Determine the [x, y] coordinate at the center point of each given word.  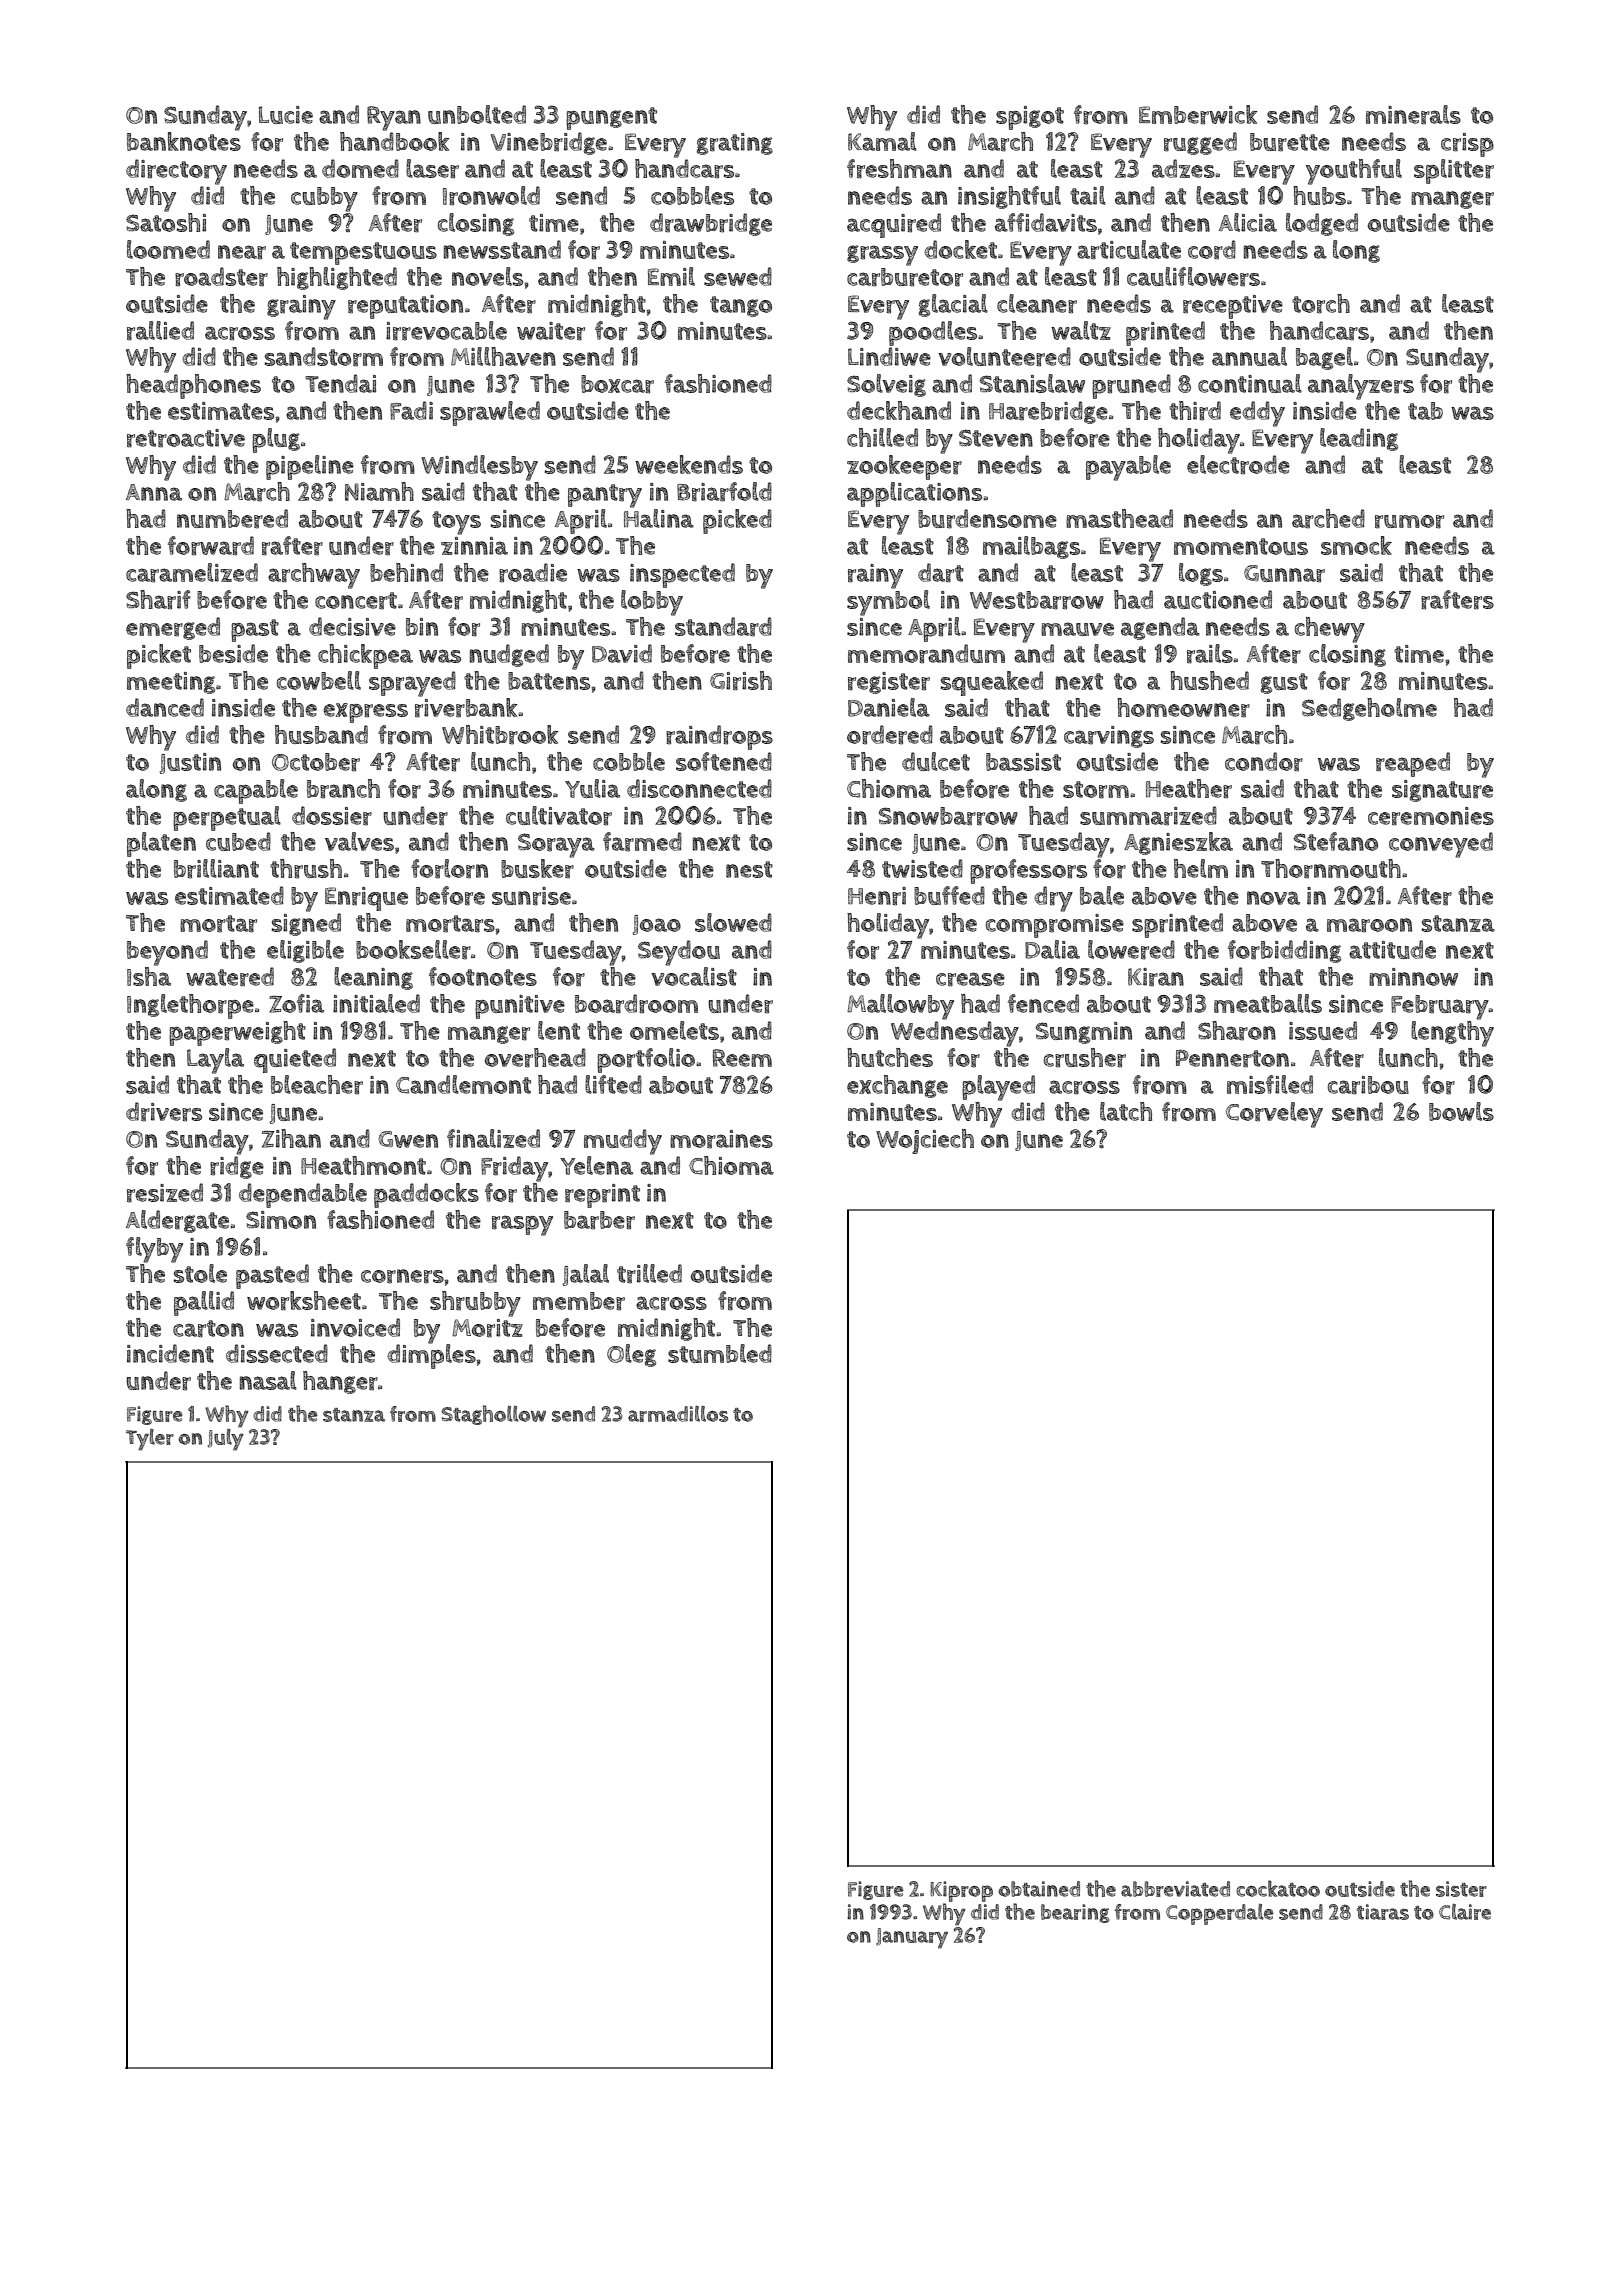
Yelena [596, 1165]
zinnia [474, 546]
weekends [689, 464]
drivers [164, 1112]
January [912, 1938]
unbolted [477, 114]
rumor [1409, 522]
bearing [1075, 1913]
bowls [1461, 1111]
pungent [611, 118]
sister [1461, 1889]
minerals [1413, 115]
